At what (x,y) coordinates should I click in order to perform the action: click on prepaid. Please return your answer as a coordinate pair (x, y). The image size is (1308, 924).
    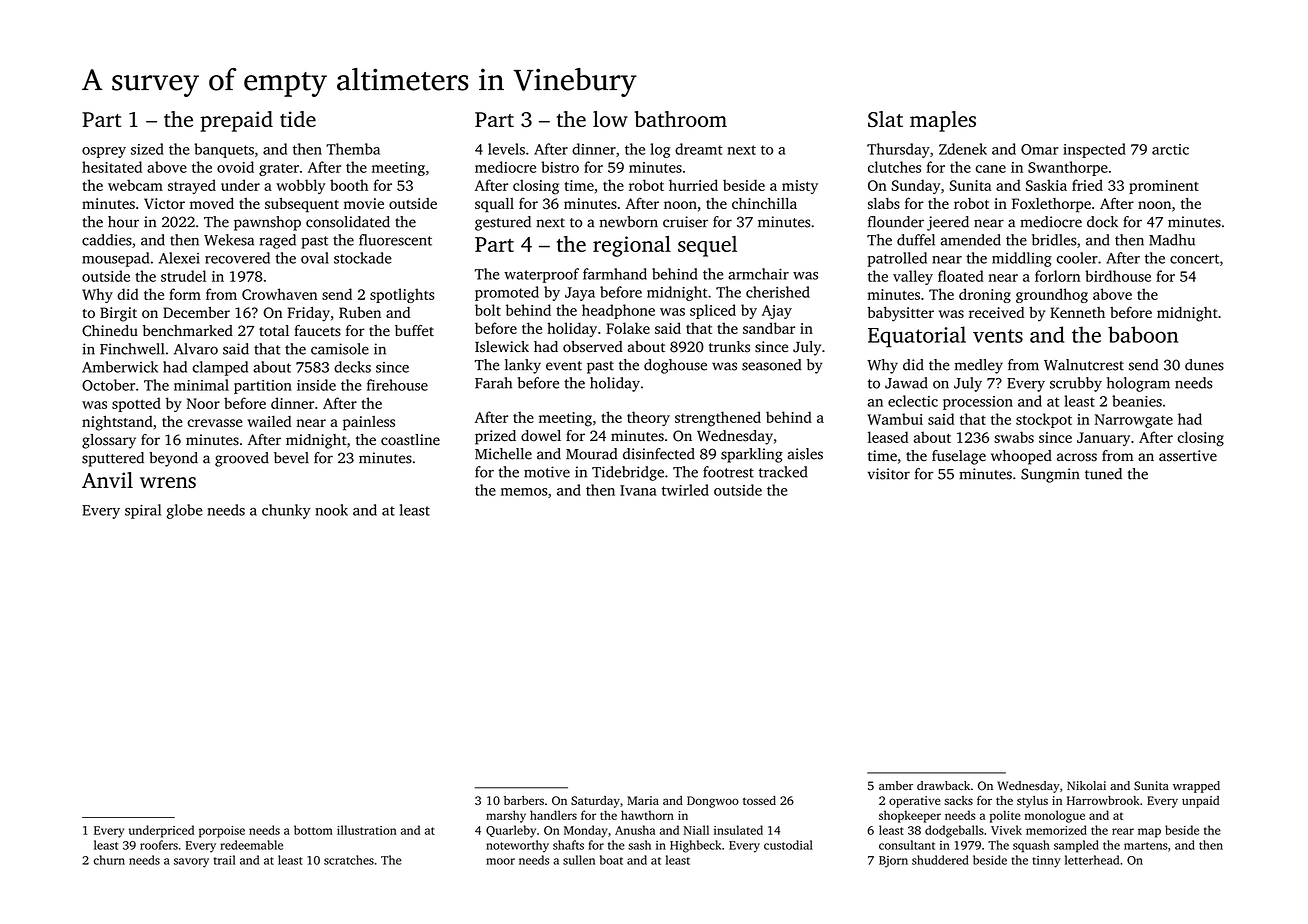
    Looking at the image, I should click on (236, 121).
